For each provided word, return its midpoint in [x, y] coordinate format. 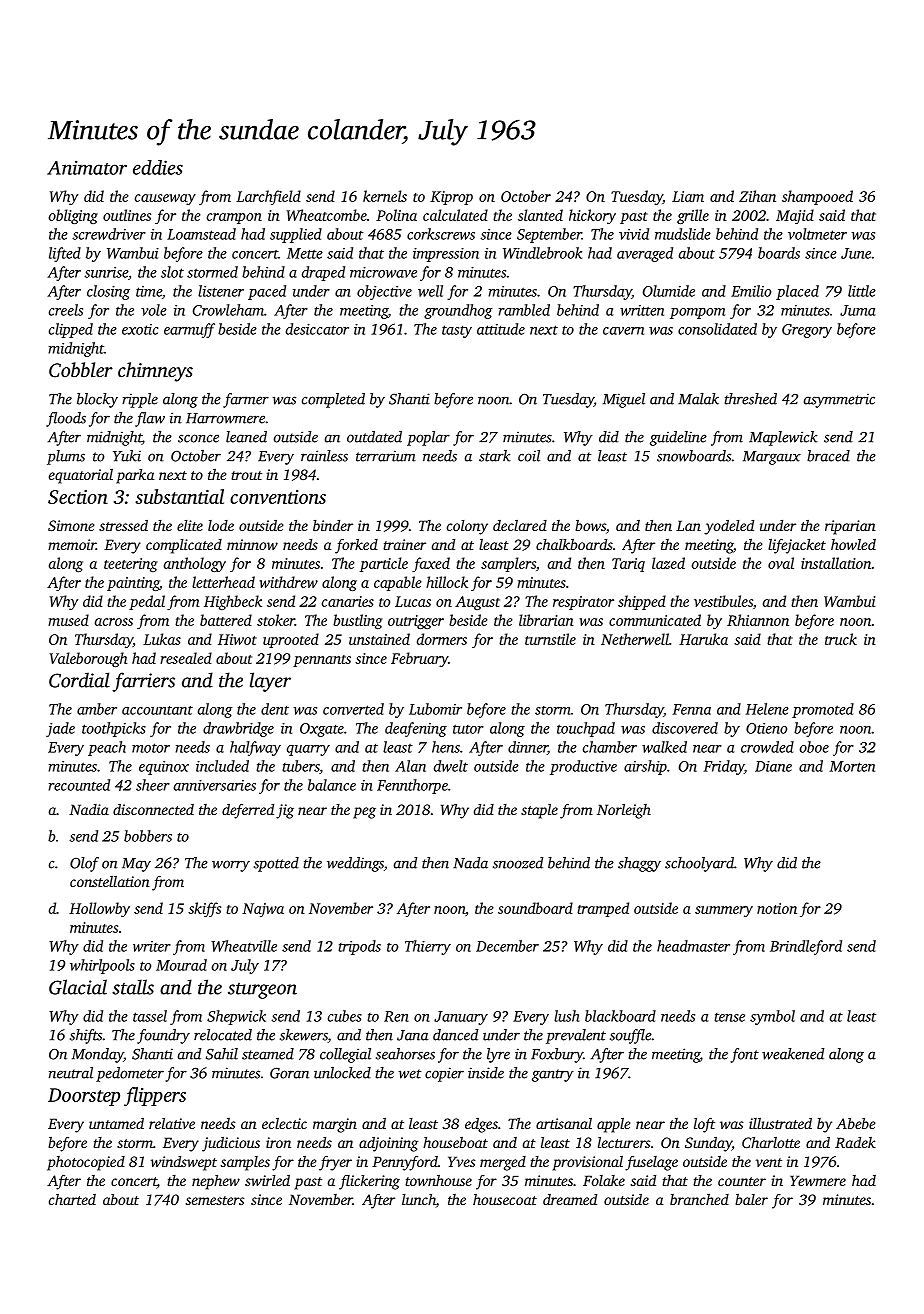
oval [781, 563]
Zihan [757, 196]
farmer [246, 400]
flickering [369, 1182]
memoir [72, 544]
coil [529, 456]
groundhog [458, 311]
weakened [793, 1054]
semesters [215, 1200]
